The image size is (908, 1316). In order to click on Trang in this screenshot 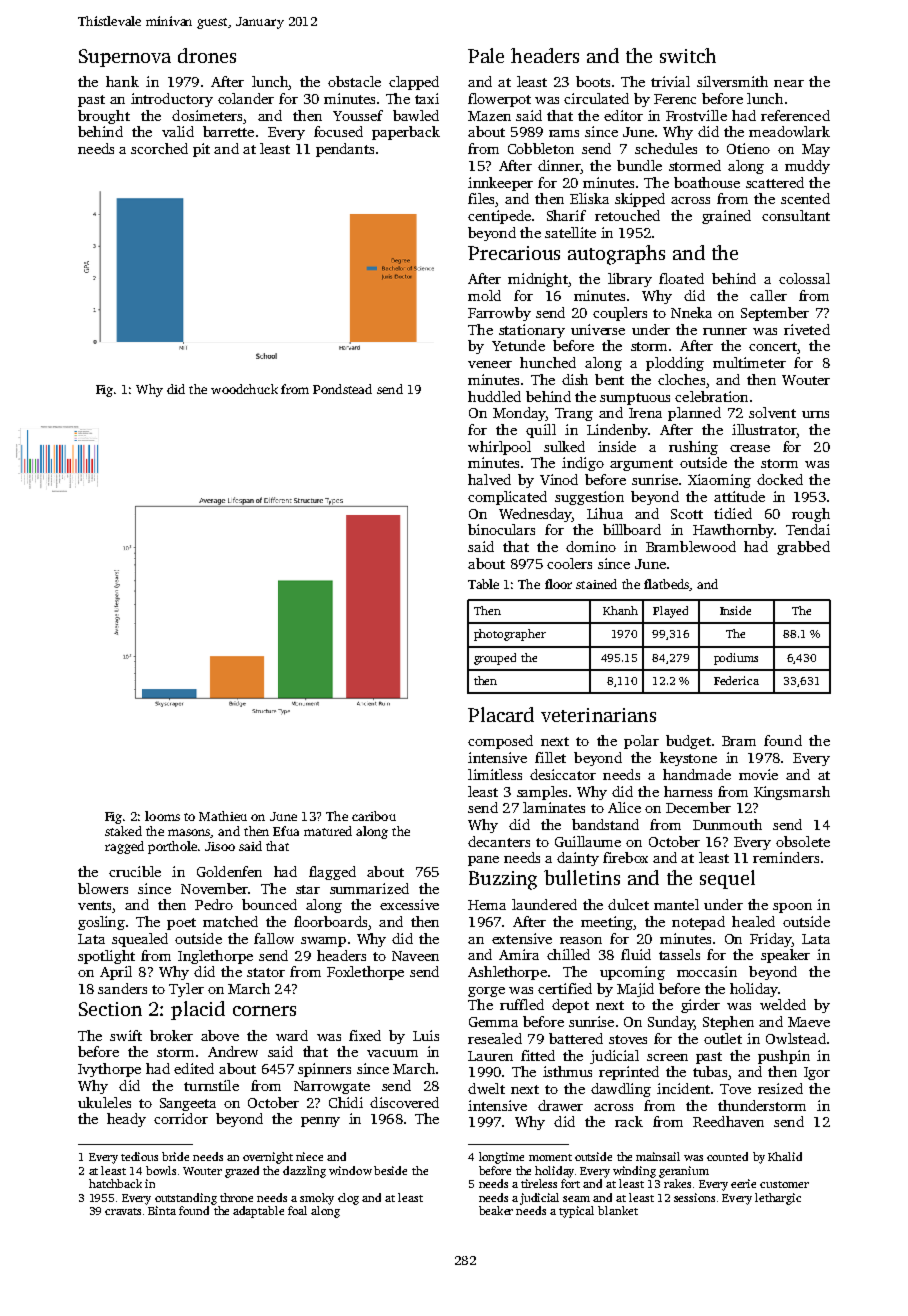, I will do `click(574, 414)`.
